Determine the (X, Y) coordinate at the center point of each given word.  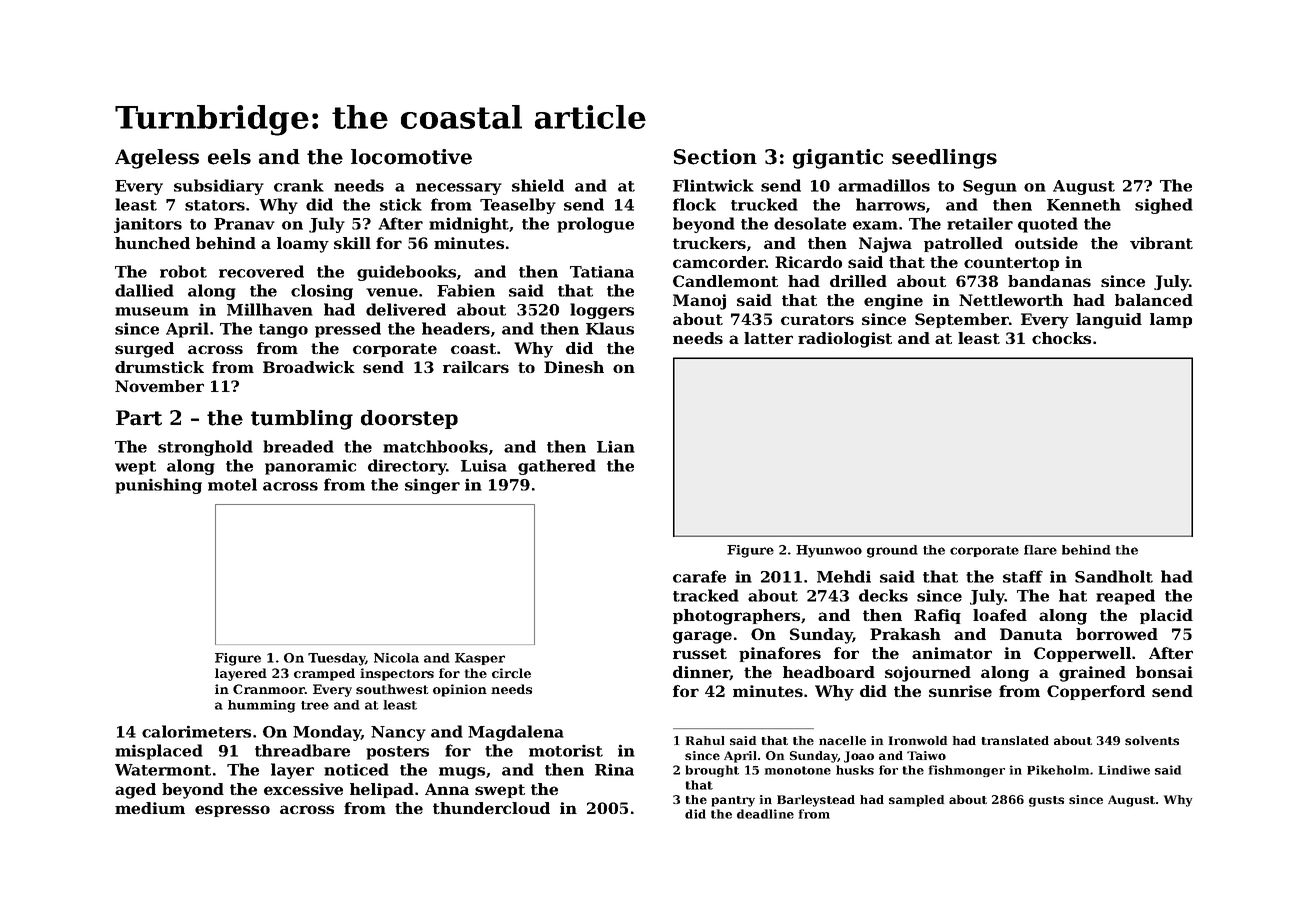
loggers (602, 311)
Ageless (157, 159)
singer (432, 486)
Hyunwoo (829, 551)
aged (135, 791)
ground (892, 551)
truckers (709, 243)
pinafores (780, 654)
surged (144, 350)
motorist (566, 750)
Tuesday (337, 659)
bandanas (1049, 281)
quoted (1048, 225)
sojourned (928, 674)
